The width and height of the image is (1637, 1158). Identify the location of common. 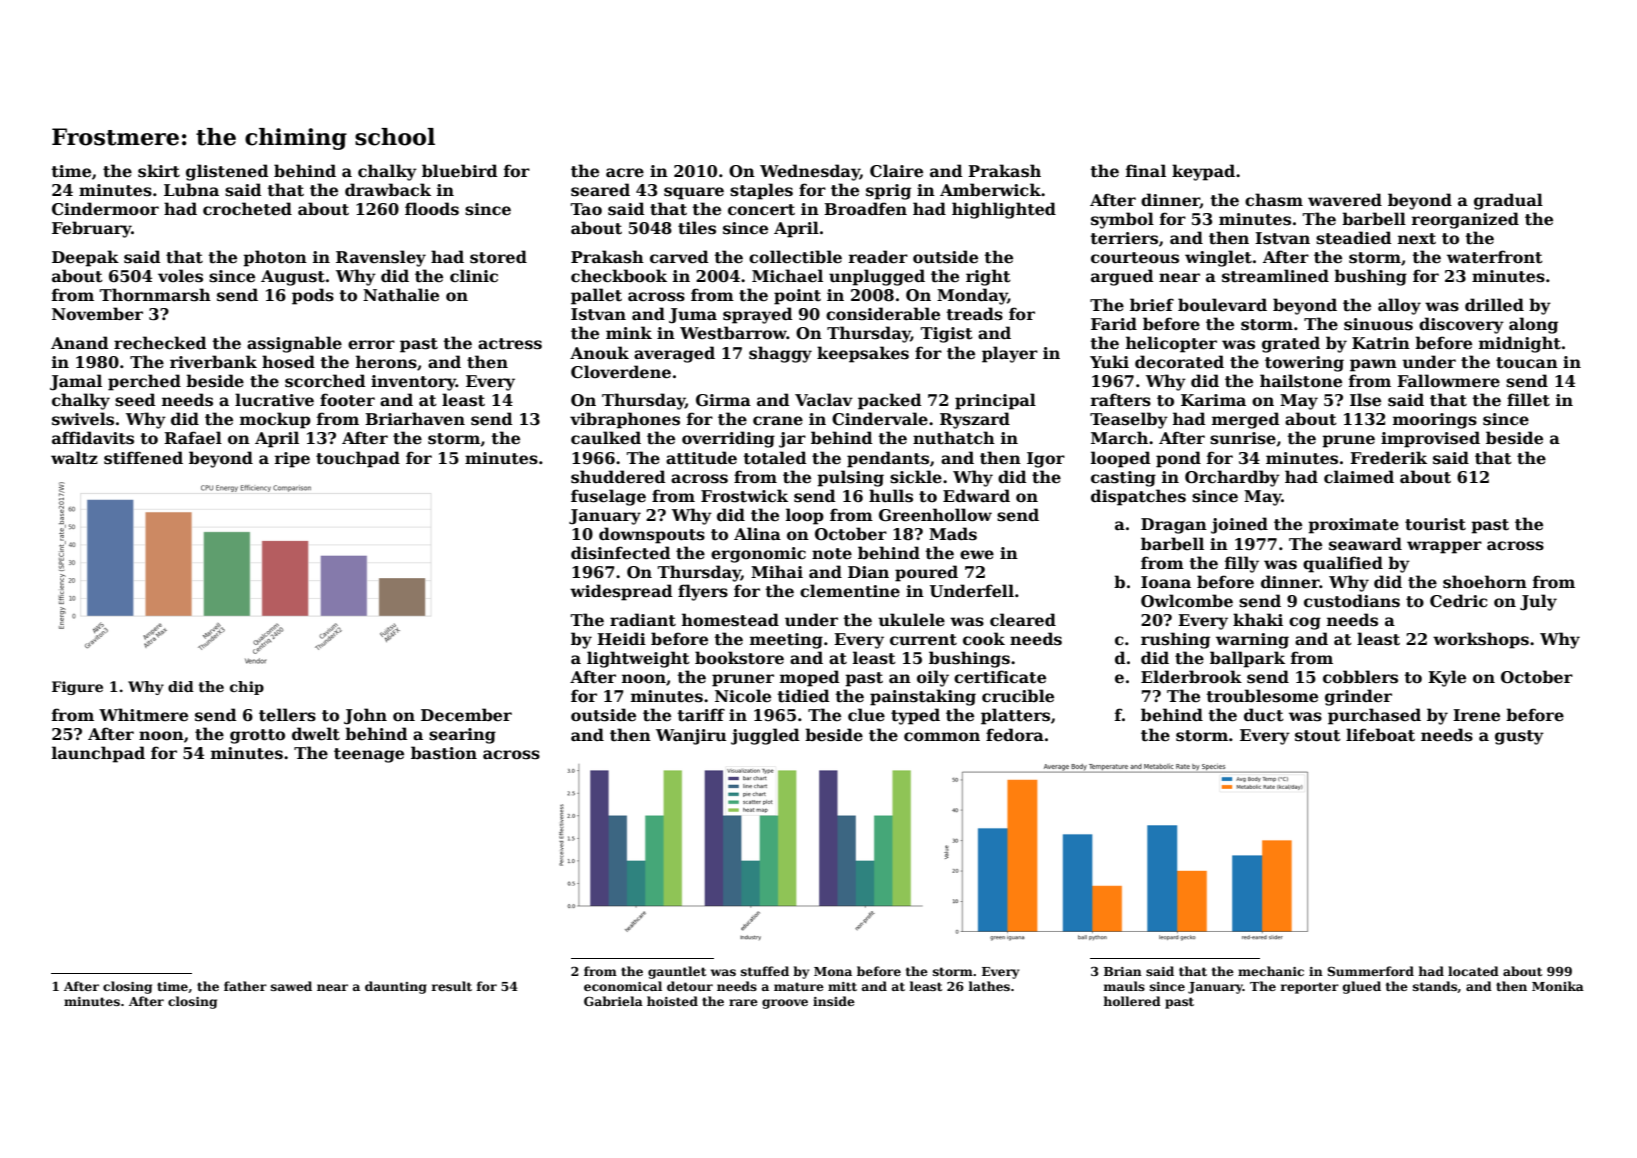
(942, 737).
